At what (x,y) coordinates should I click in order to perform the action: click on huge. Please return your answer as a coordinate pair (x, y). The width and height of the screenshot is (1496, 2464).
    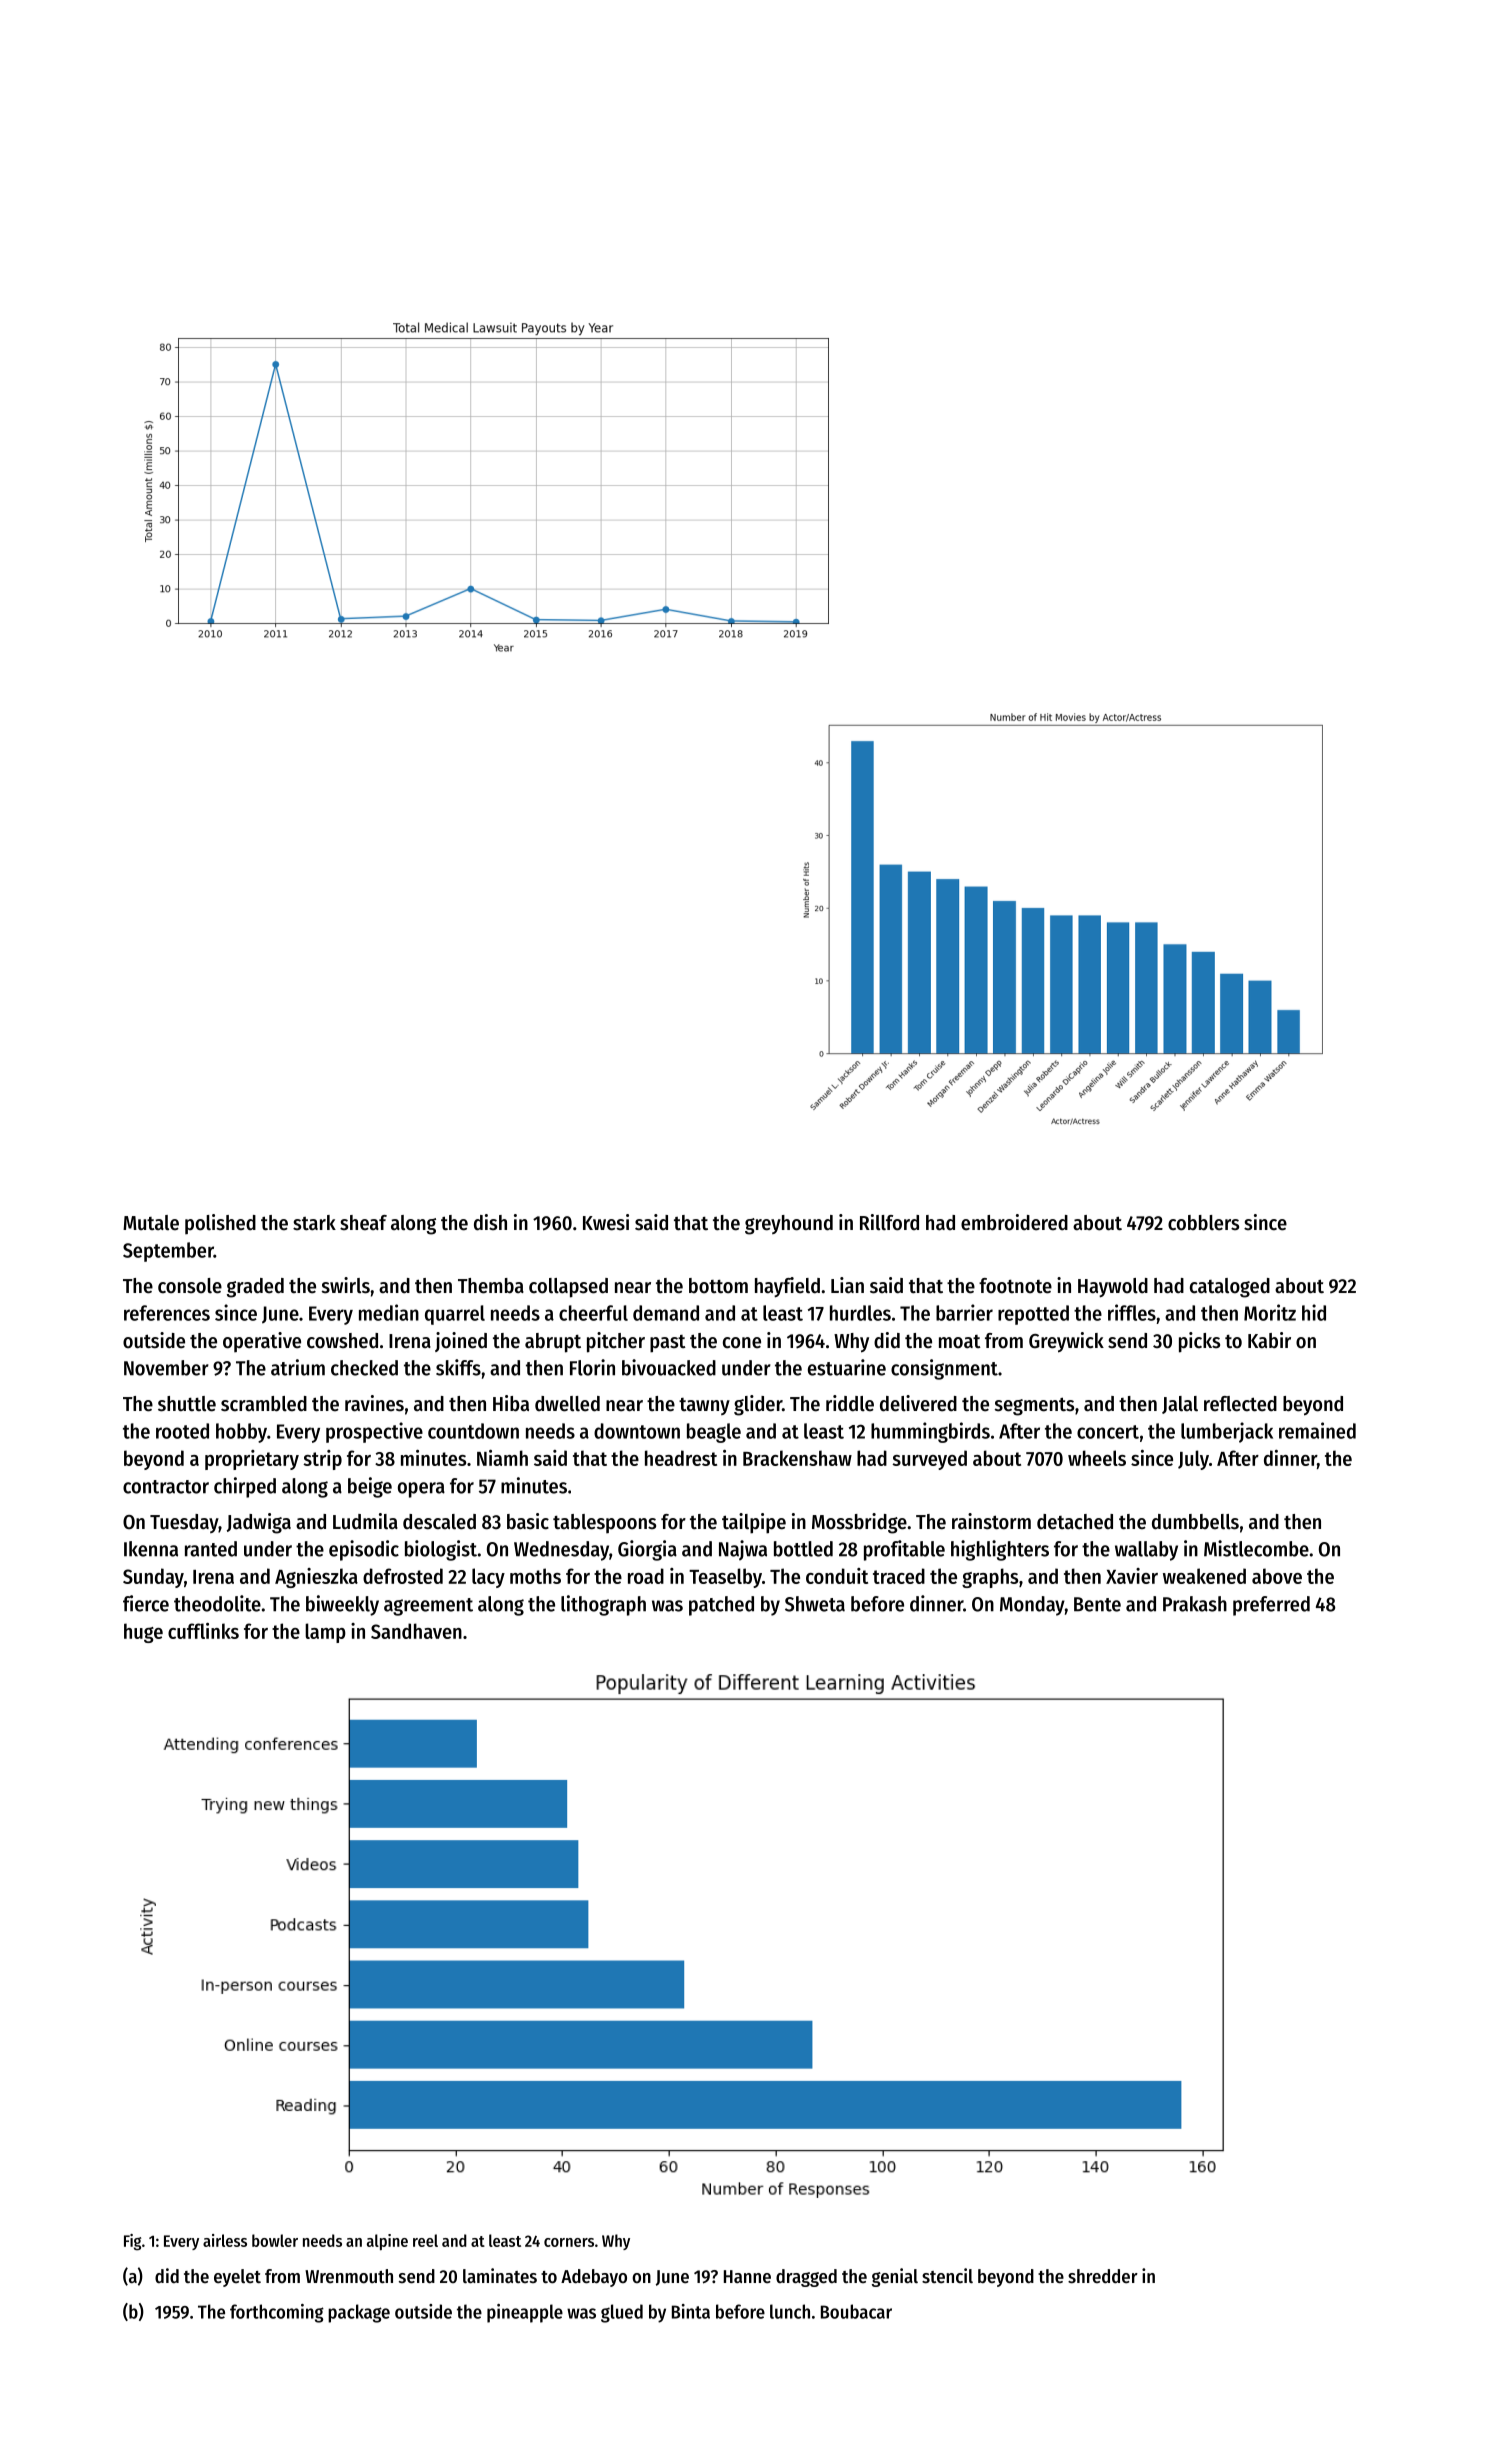
    Looking at the image, I should click on (143, 1633).
